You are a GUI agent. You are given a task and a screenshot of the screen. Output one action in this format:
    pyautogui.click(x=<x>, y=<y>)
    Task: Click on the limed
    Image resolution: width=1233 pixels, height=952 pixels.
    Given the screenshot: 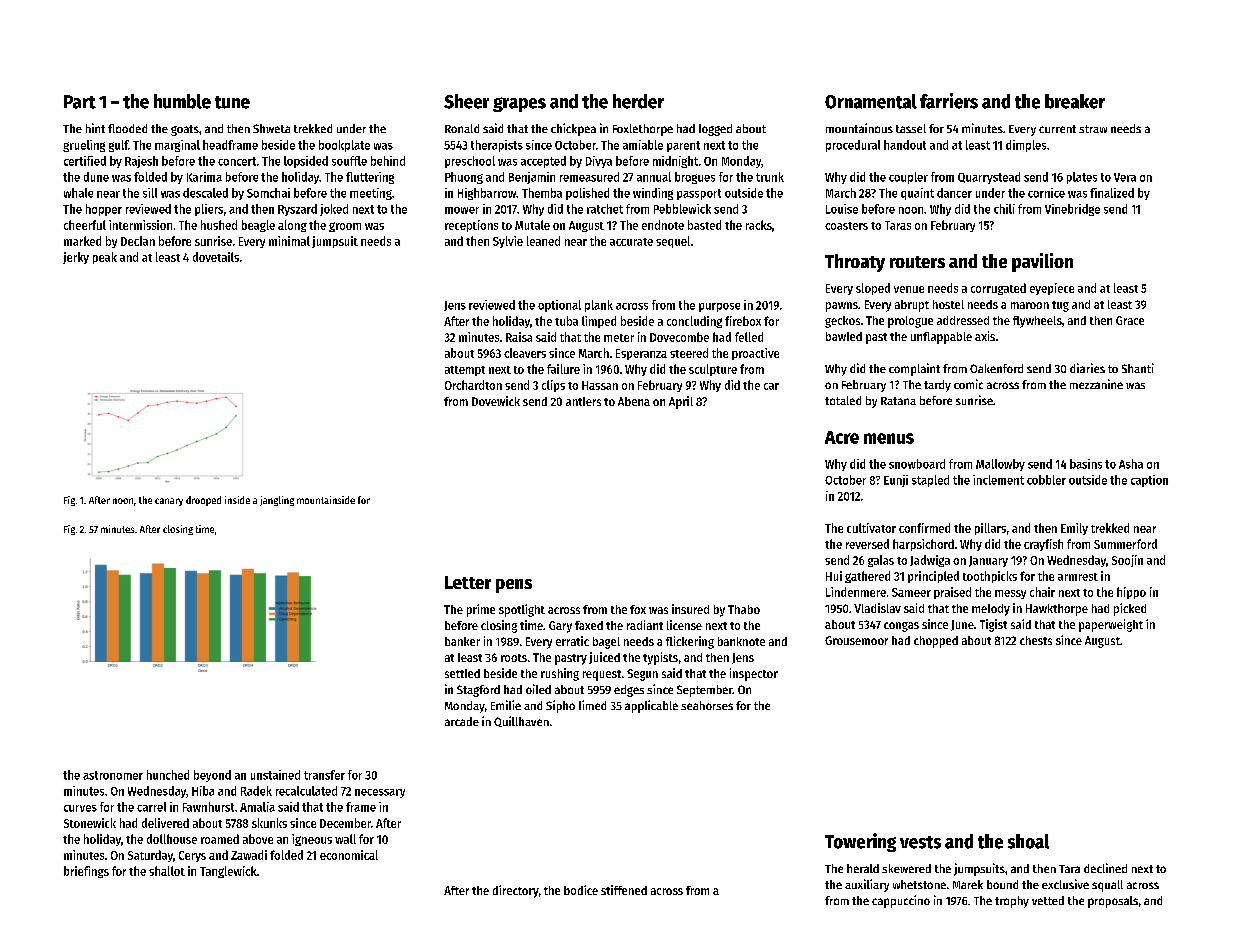 What is the action you would take?
    pyautogui.click(x=592, y=705)
